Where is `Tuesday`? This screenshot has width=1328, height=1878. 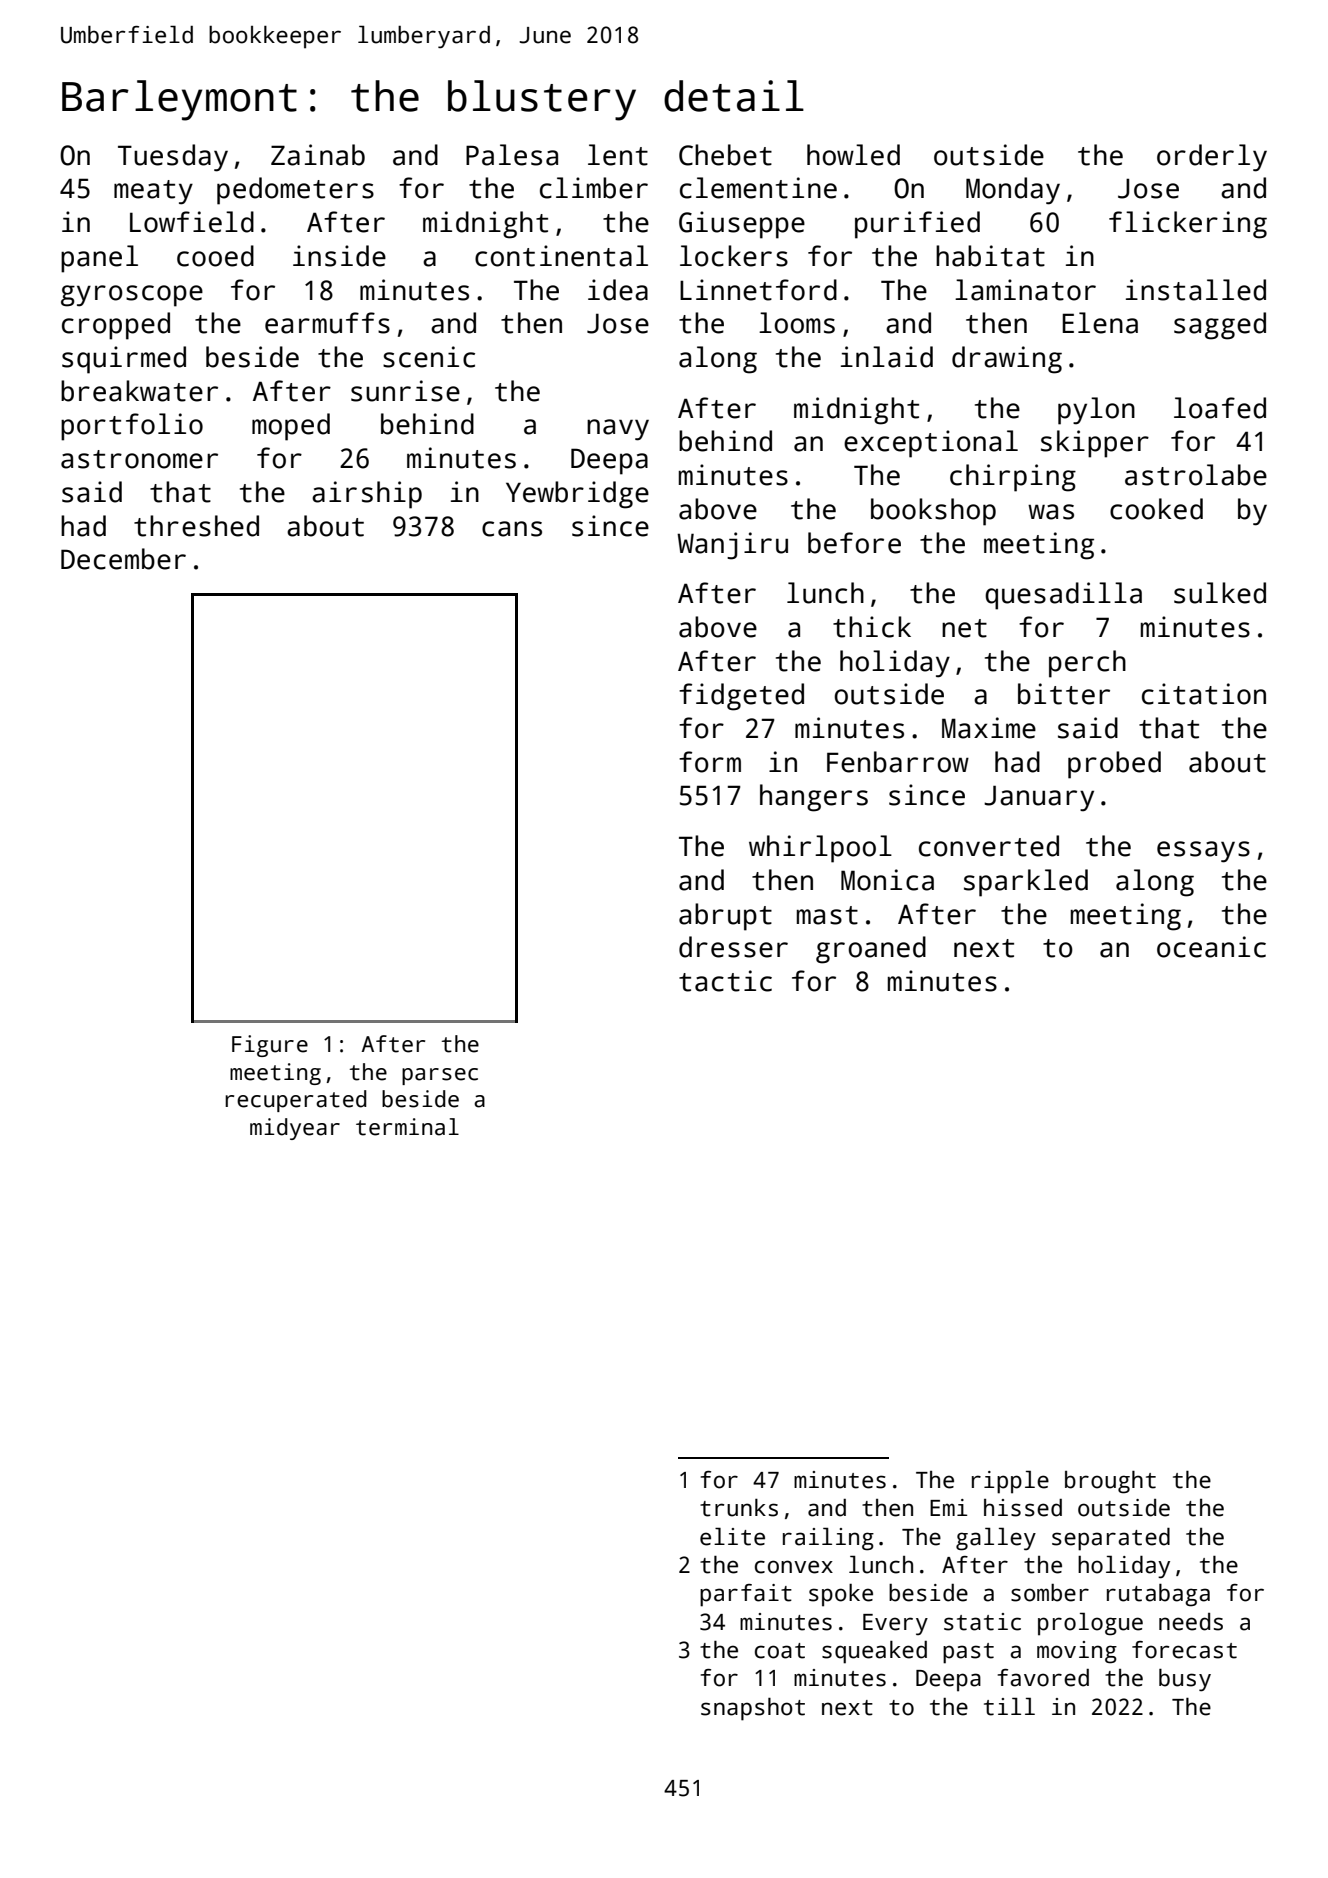 Tuesday is located at coordinates (173, 158).
